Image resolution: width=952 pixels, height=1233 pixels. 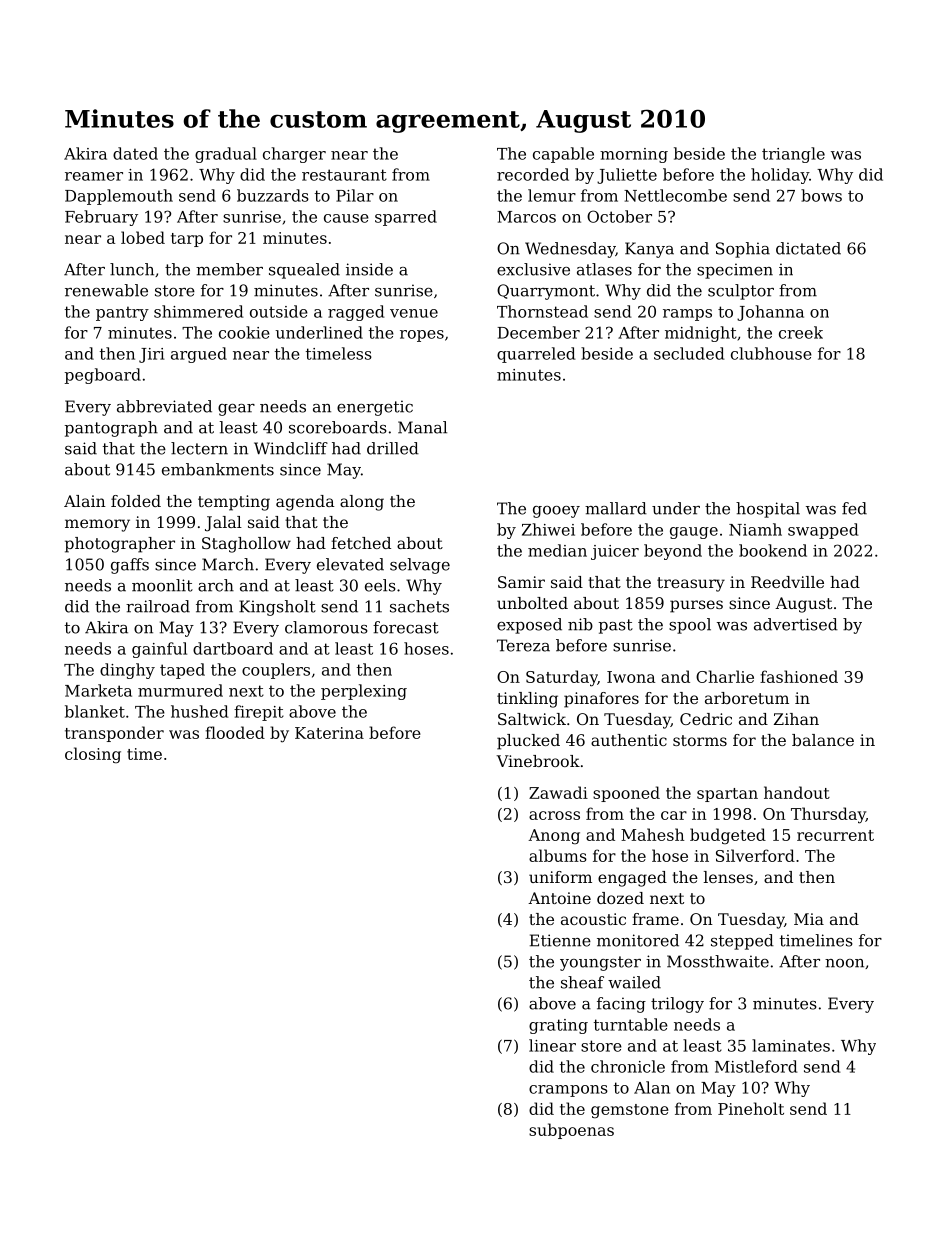 What do you see at coordinates (728, 836) in the screenshot?
I see `budgeted` at bounding box center [728, 836].
